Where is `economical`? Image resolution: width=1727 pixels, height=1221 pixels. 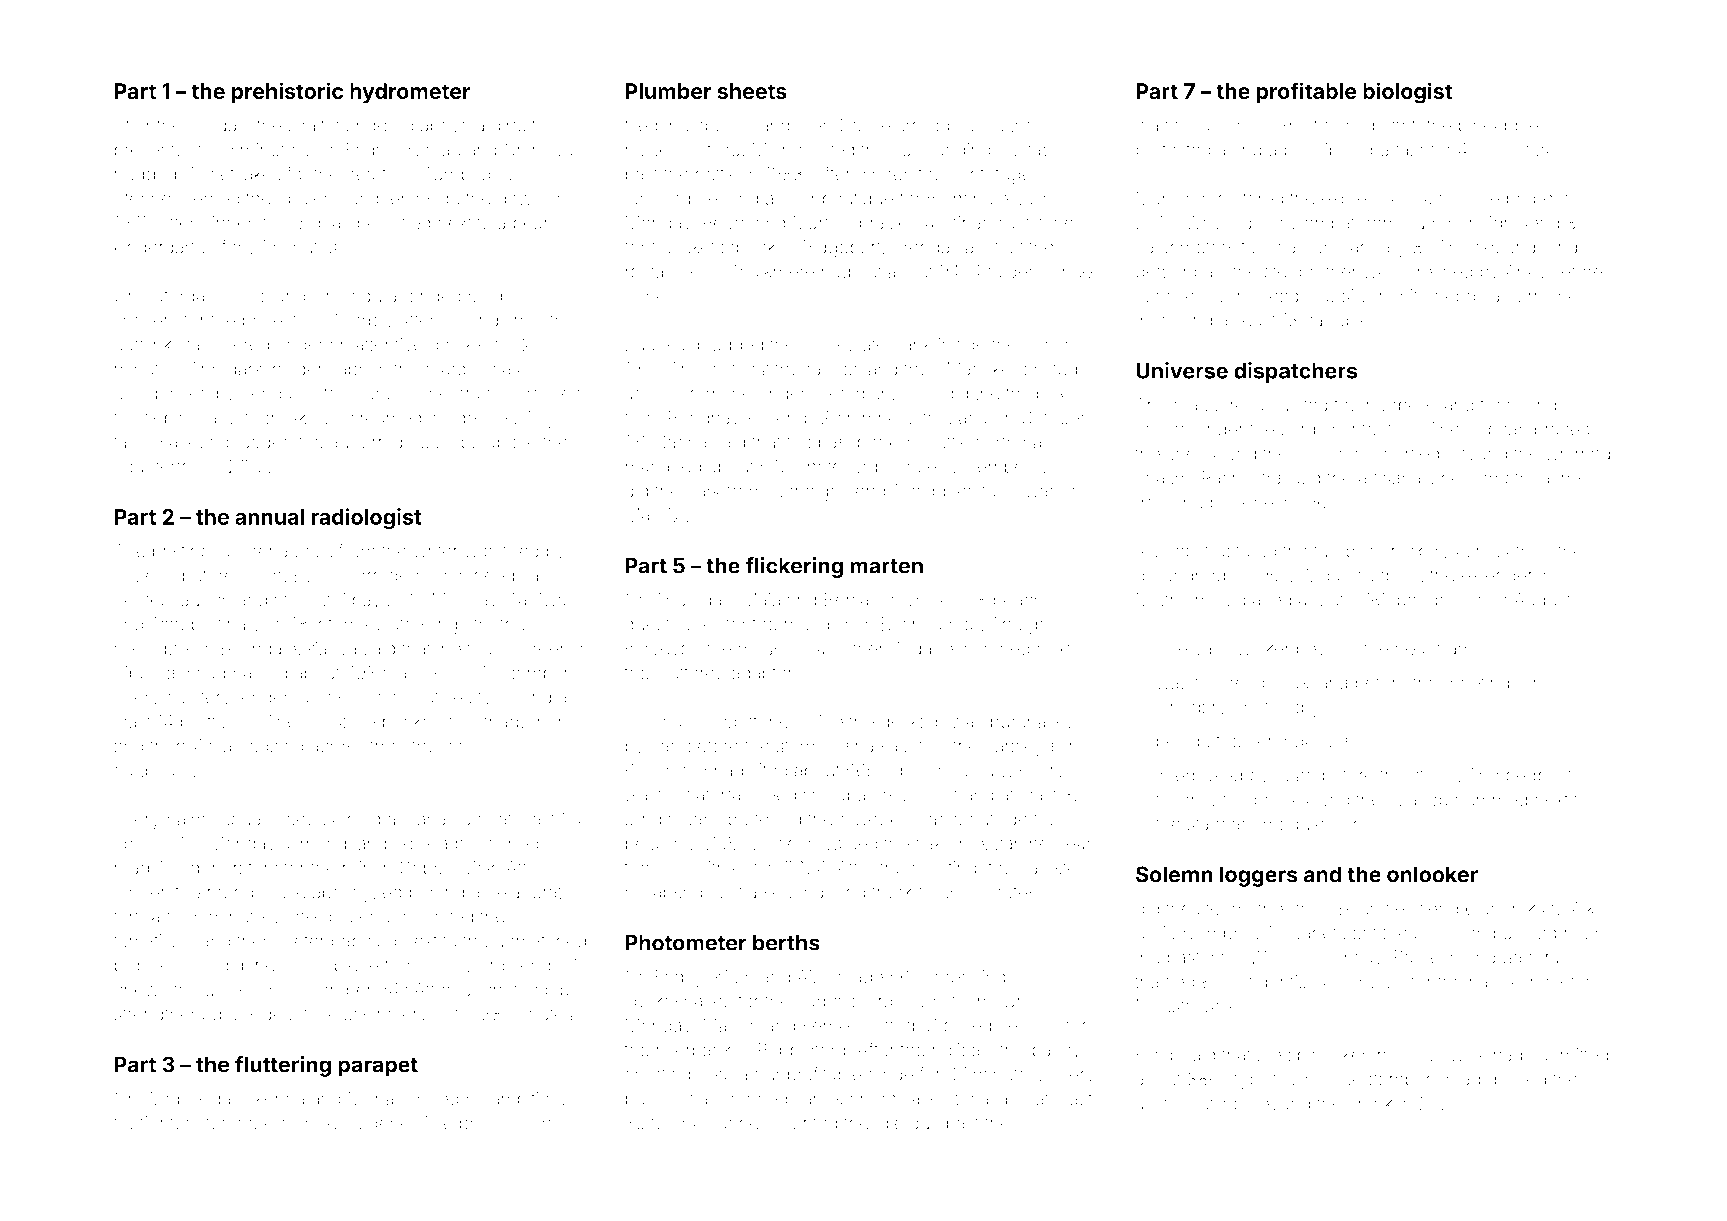
economical is located at coordinates (876, 1099).
